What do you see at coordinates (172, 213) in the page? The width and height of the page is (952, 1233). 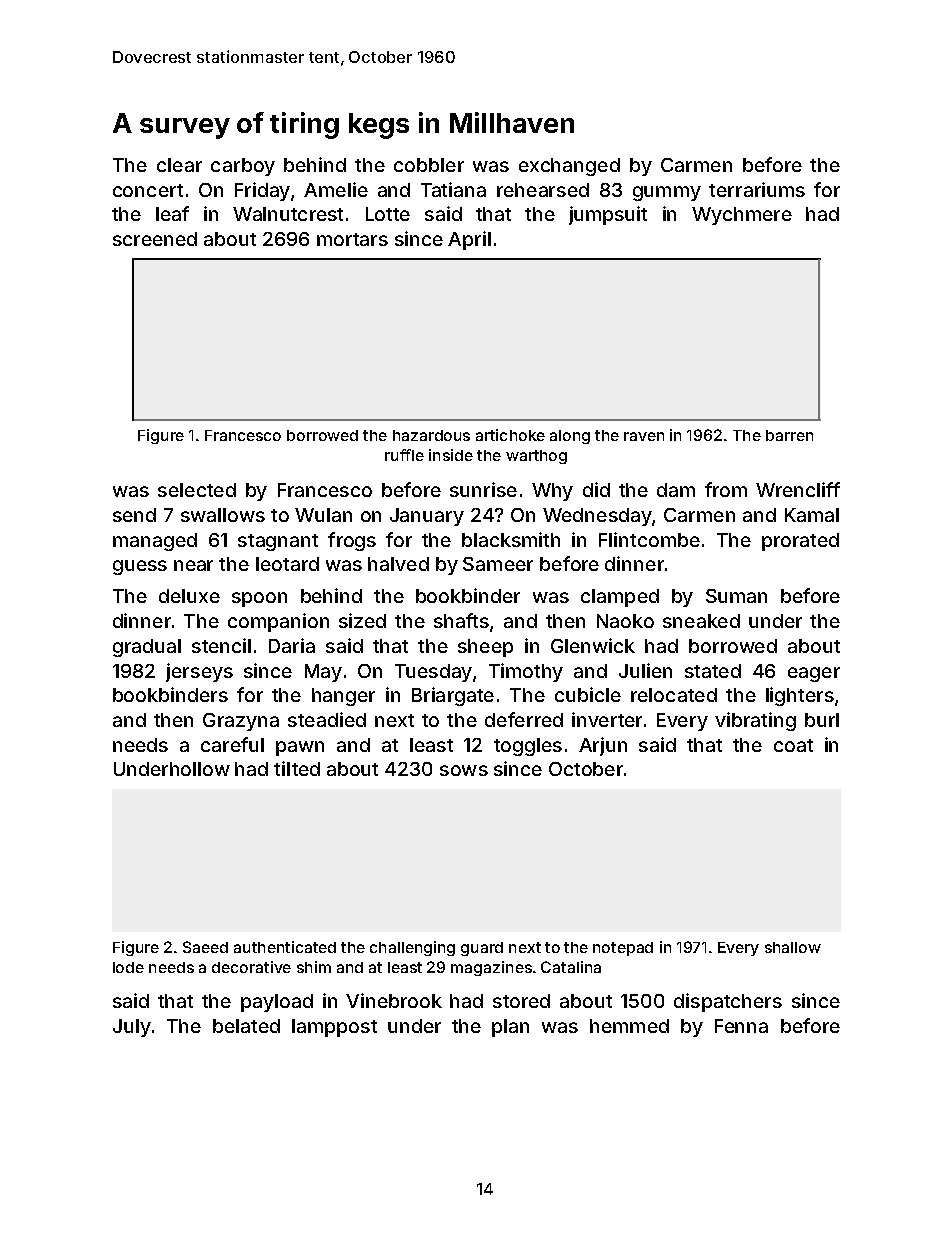 I see `leaf` at bounding box center [172, 213].
